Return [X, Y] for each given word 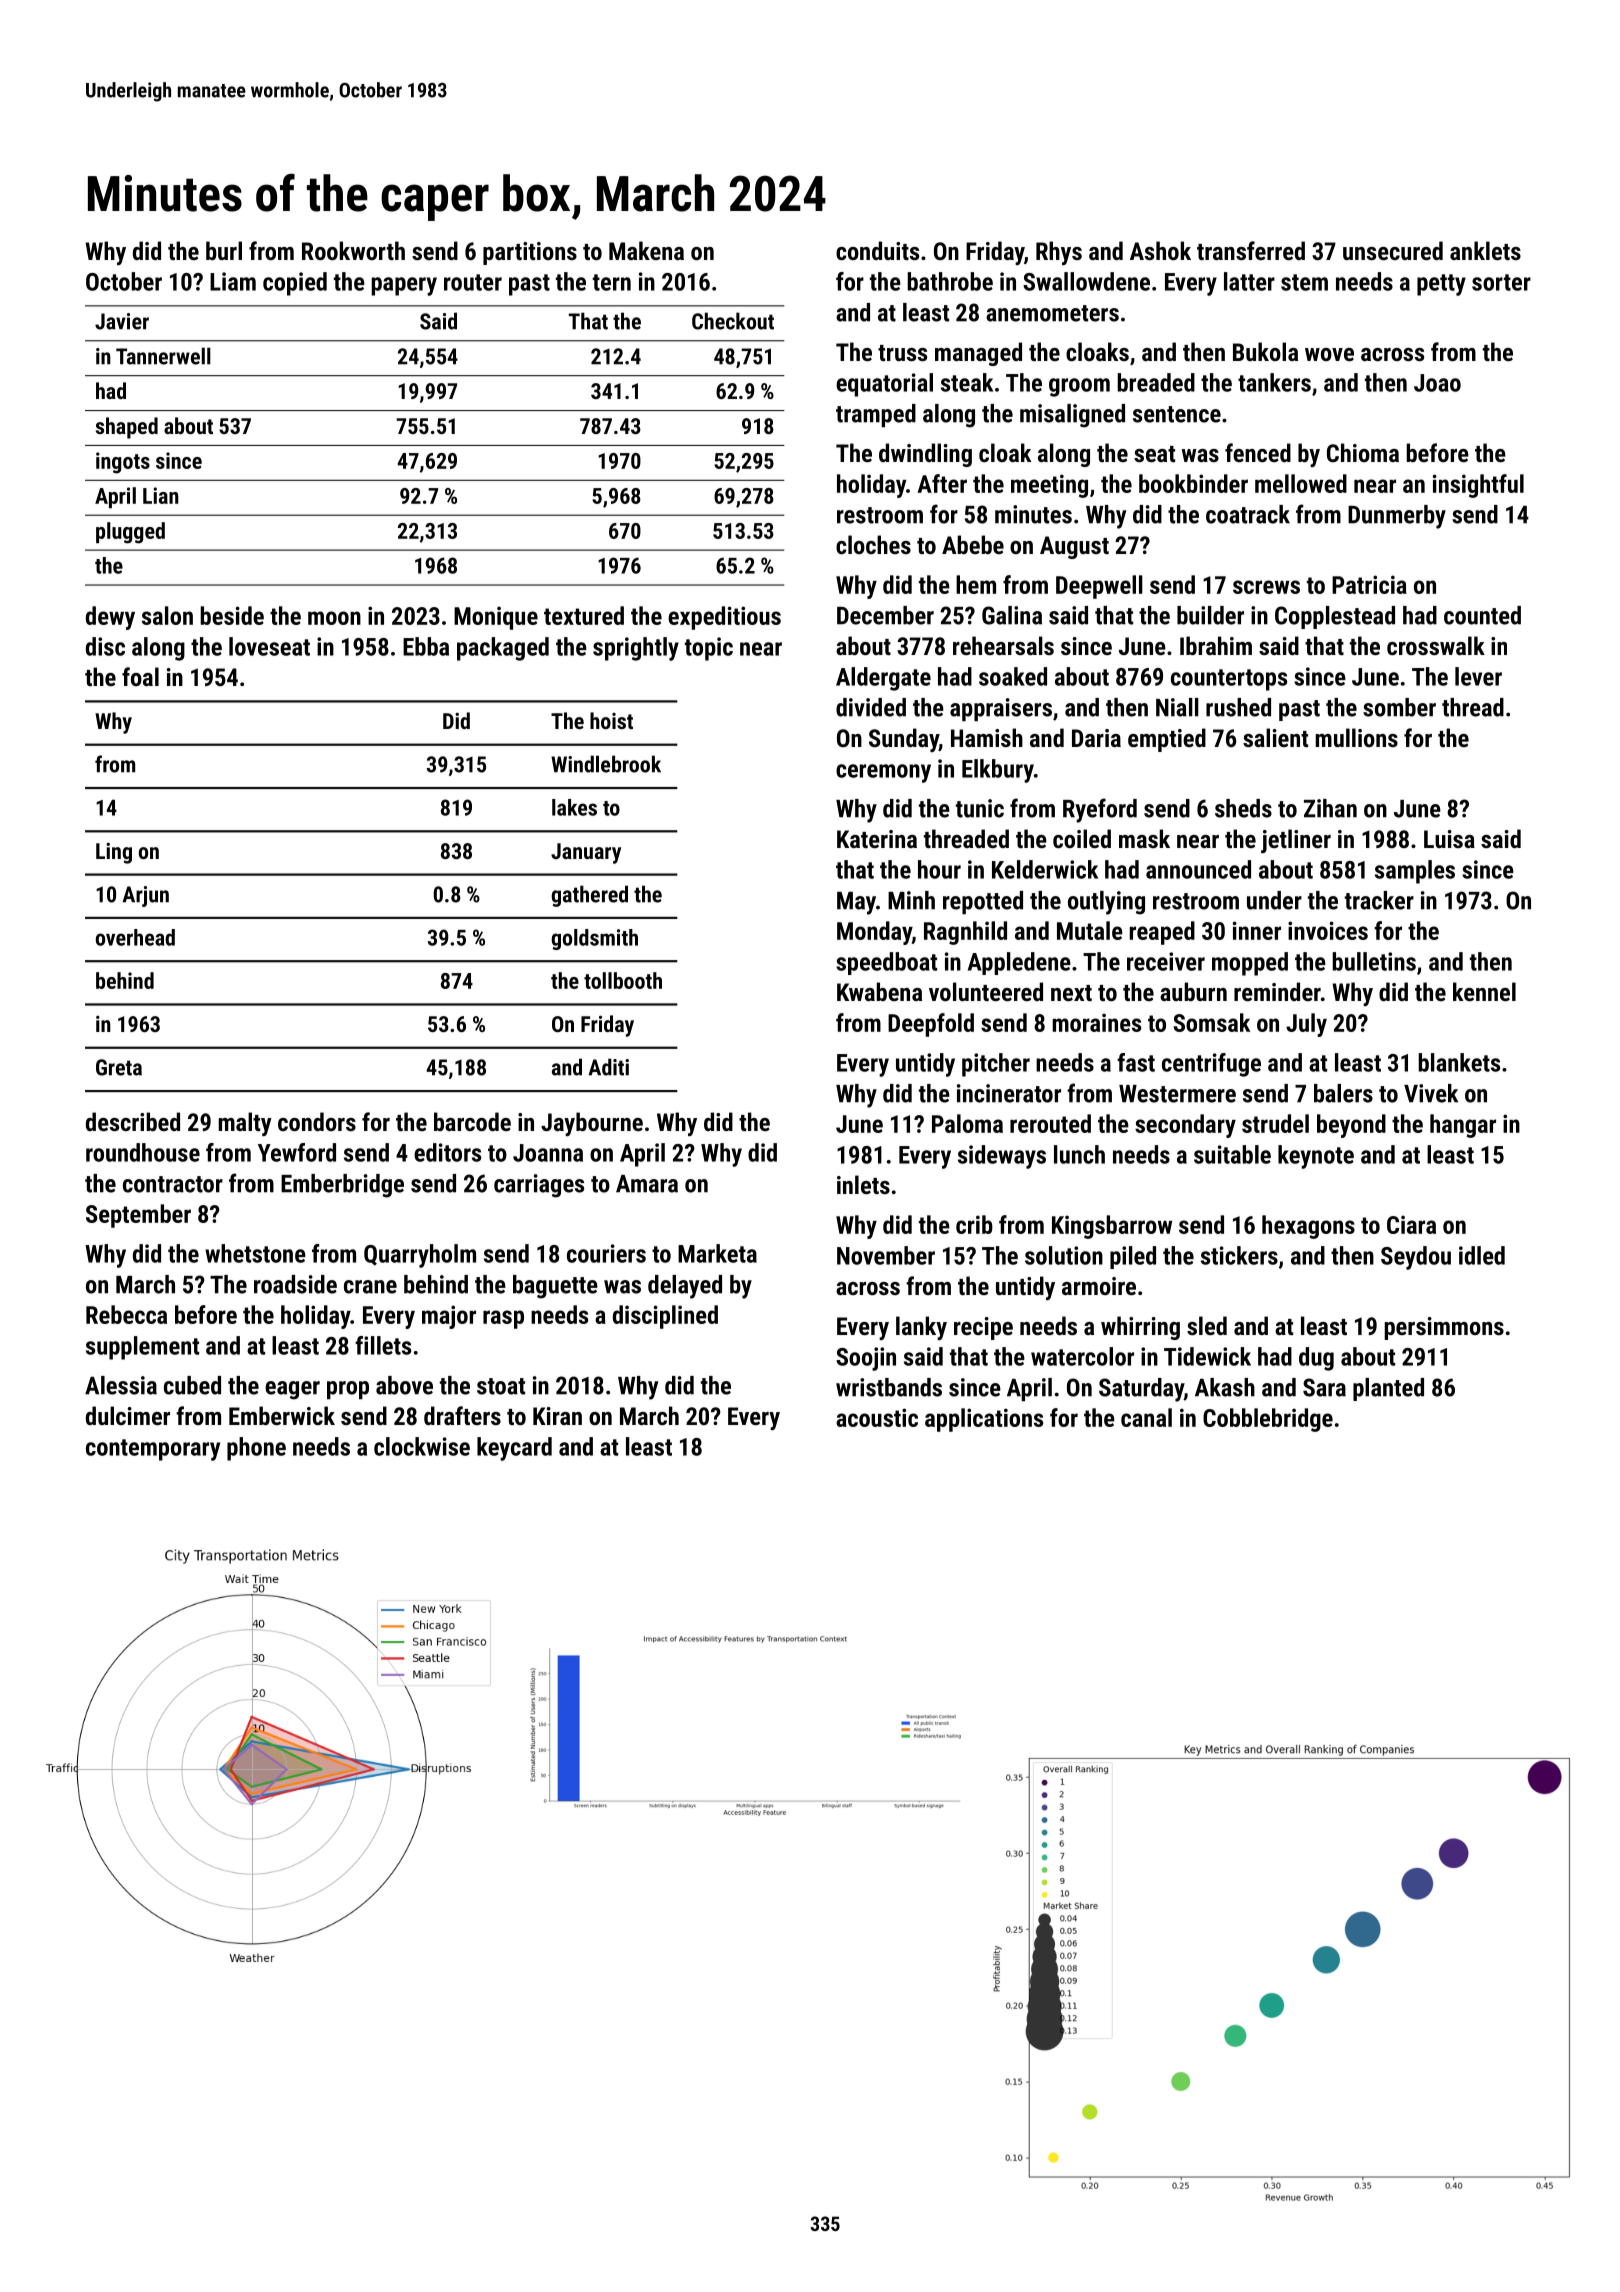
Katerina [877, 839]
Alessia [121, 1385]
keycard [514, 1449]
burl [224, 250]
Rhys [1059, 253]
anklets [1485, 250]
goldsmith [594, 939]
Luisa [1449, 839]
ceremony [883, 773]
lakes [574, 807]
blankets [1459, 1062]
